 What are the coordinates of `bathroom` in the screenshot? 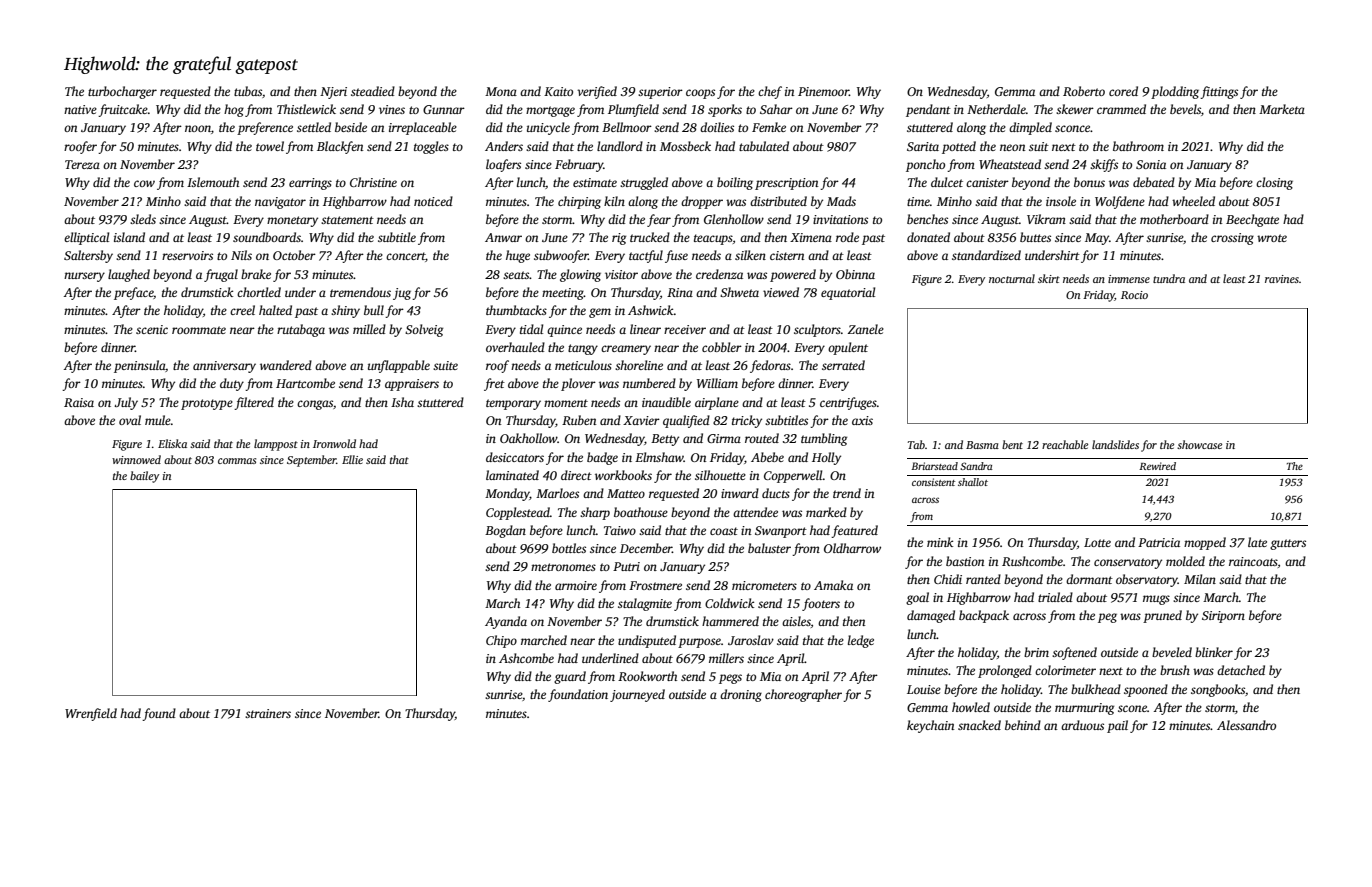 It's located at (1138, 146).
